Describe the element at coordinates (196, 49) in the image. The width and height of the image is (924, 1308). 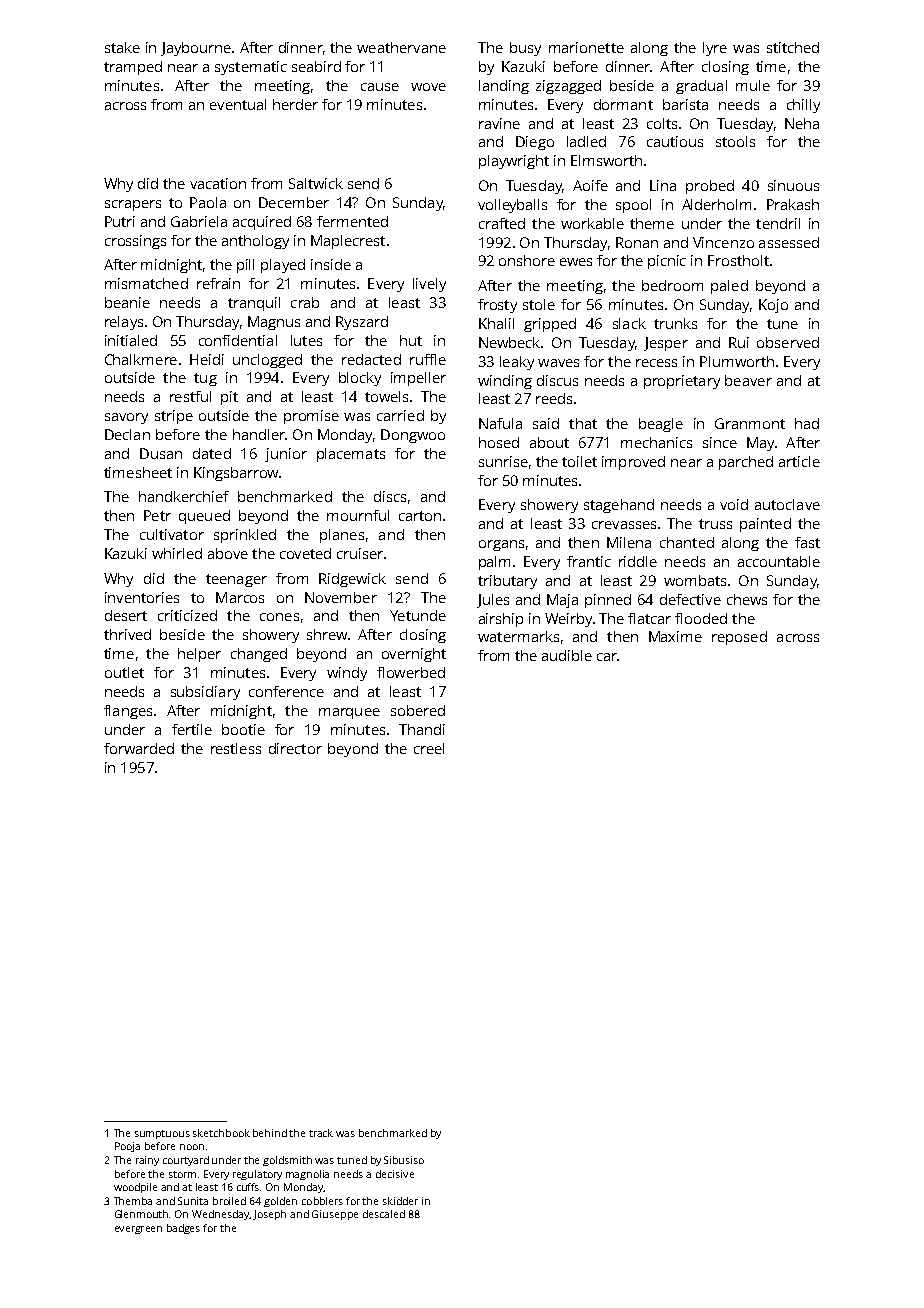
I see `Jaybourne` at that location.
